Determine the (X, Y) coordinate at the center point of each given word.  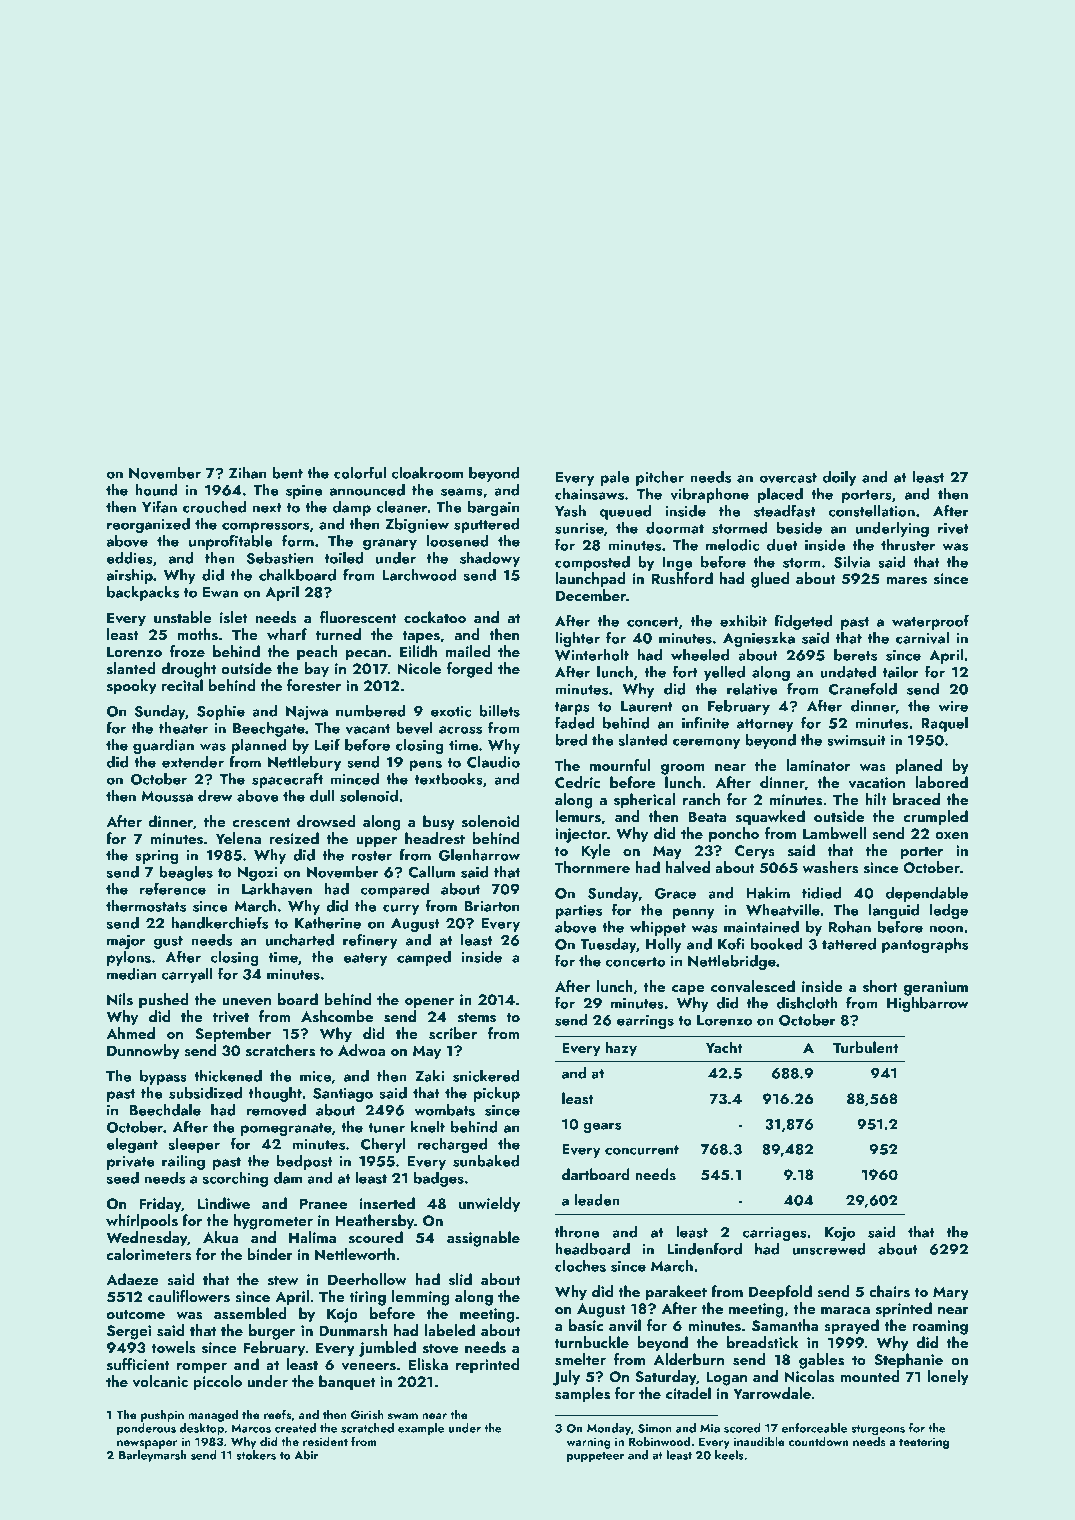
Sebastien (280, 558)
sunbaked (486, 1161)
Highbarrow (927, 1004)
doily (839, 478)
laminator (818, 765)
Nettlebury (304, 763)
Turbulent (865, 1047)
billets (499, 711)
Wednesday (146, 1239)
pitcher (660, 478)
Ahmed (130, 1033)
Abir (306, 1455)
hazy (621, 1049)
